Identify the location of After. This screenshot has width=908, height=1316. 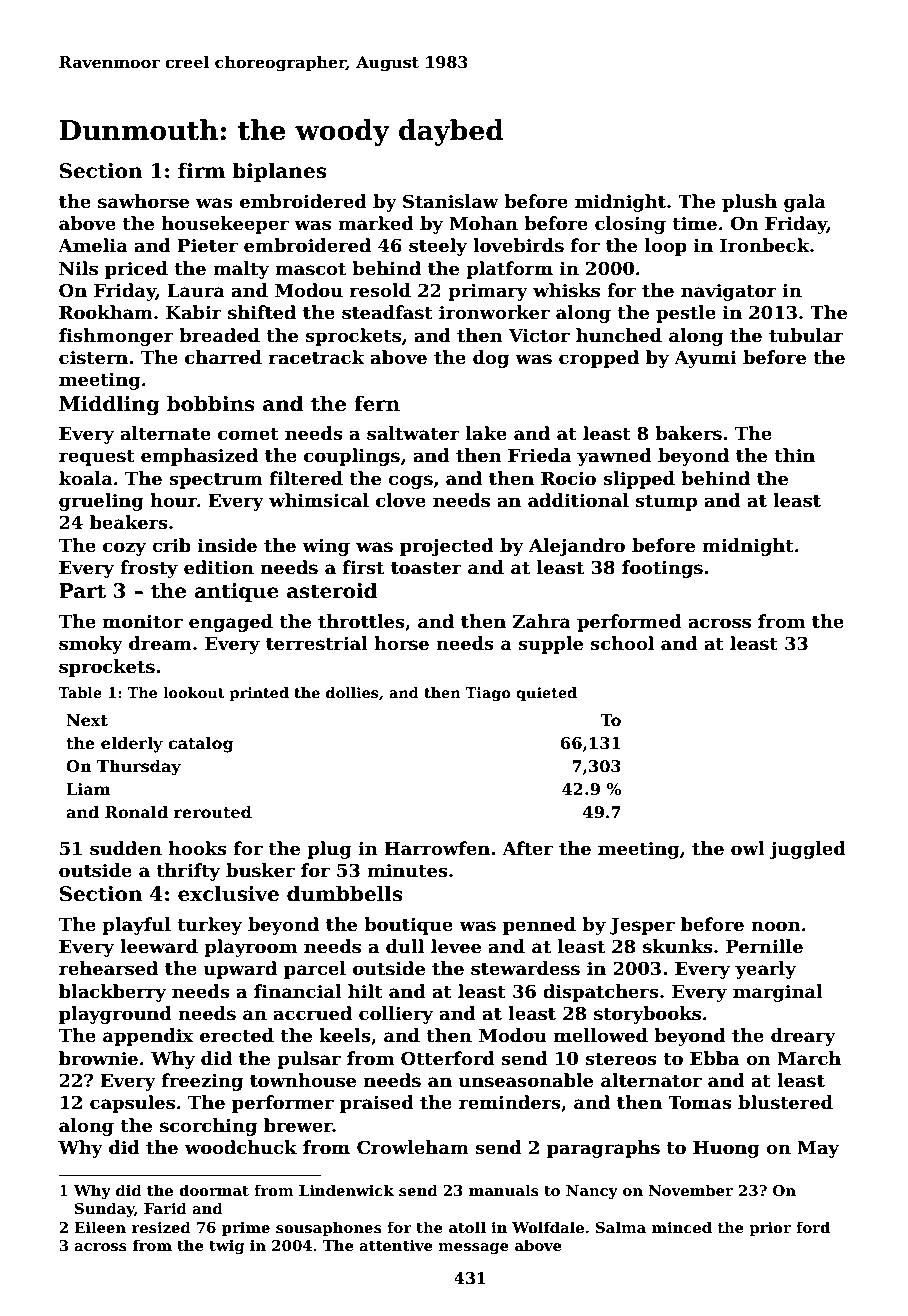
(527, 848).
